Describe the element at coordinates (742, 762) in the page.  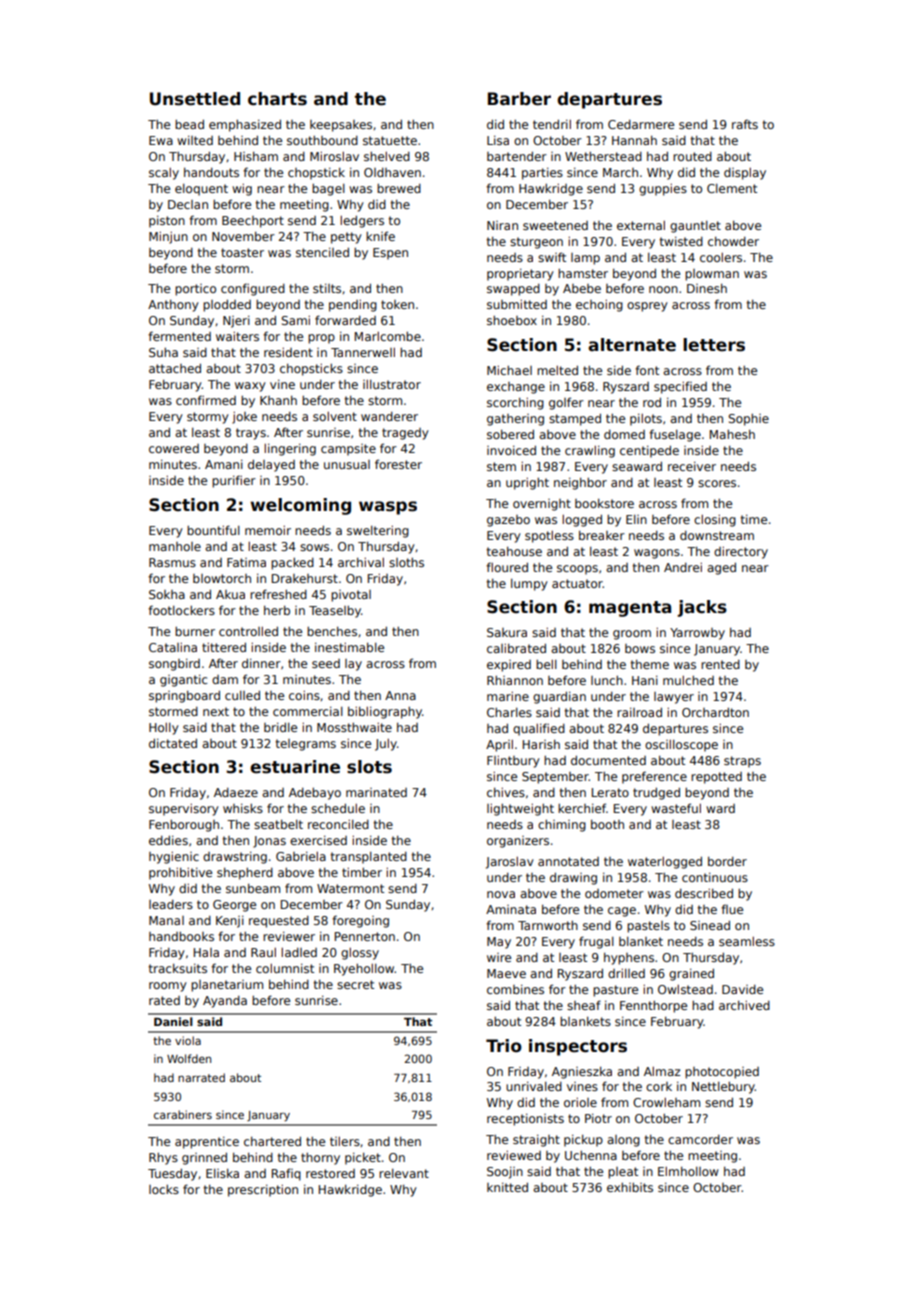
I see `straps` at that location.
